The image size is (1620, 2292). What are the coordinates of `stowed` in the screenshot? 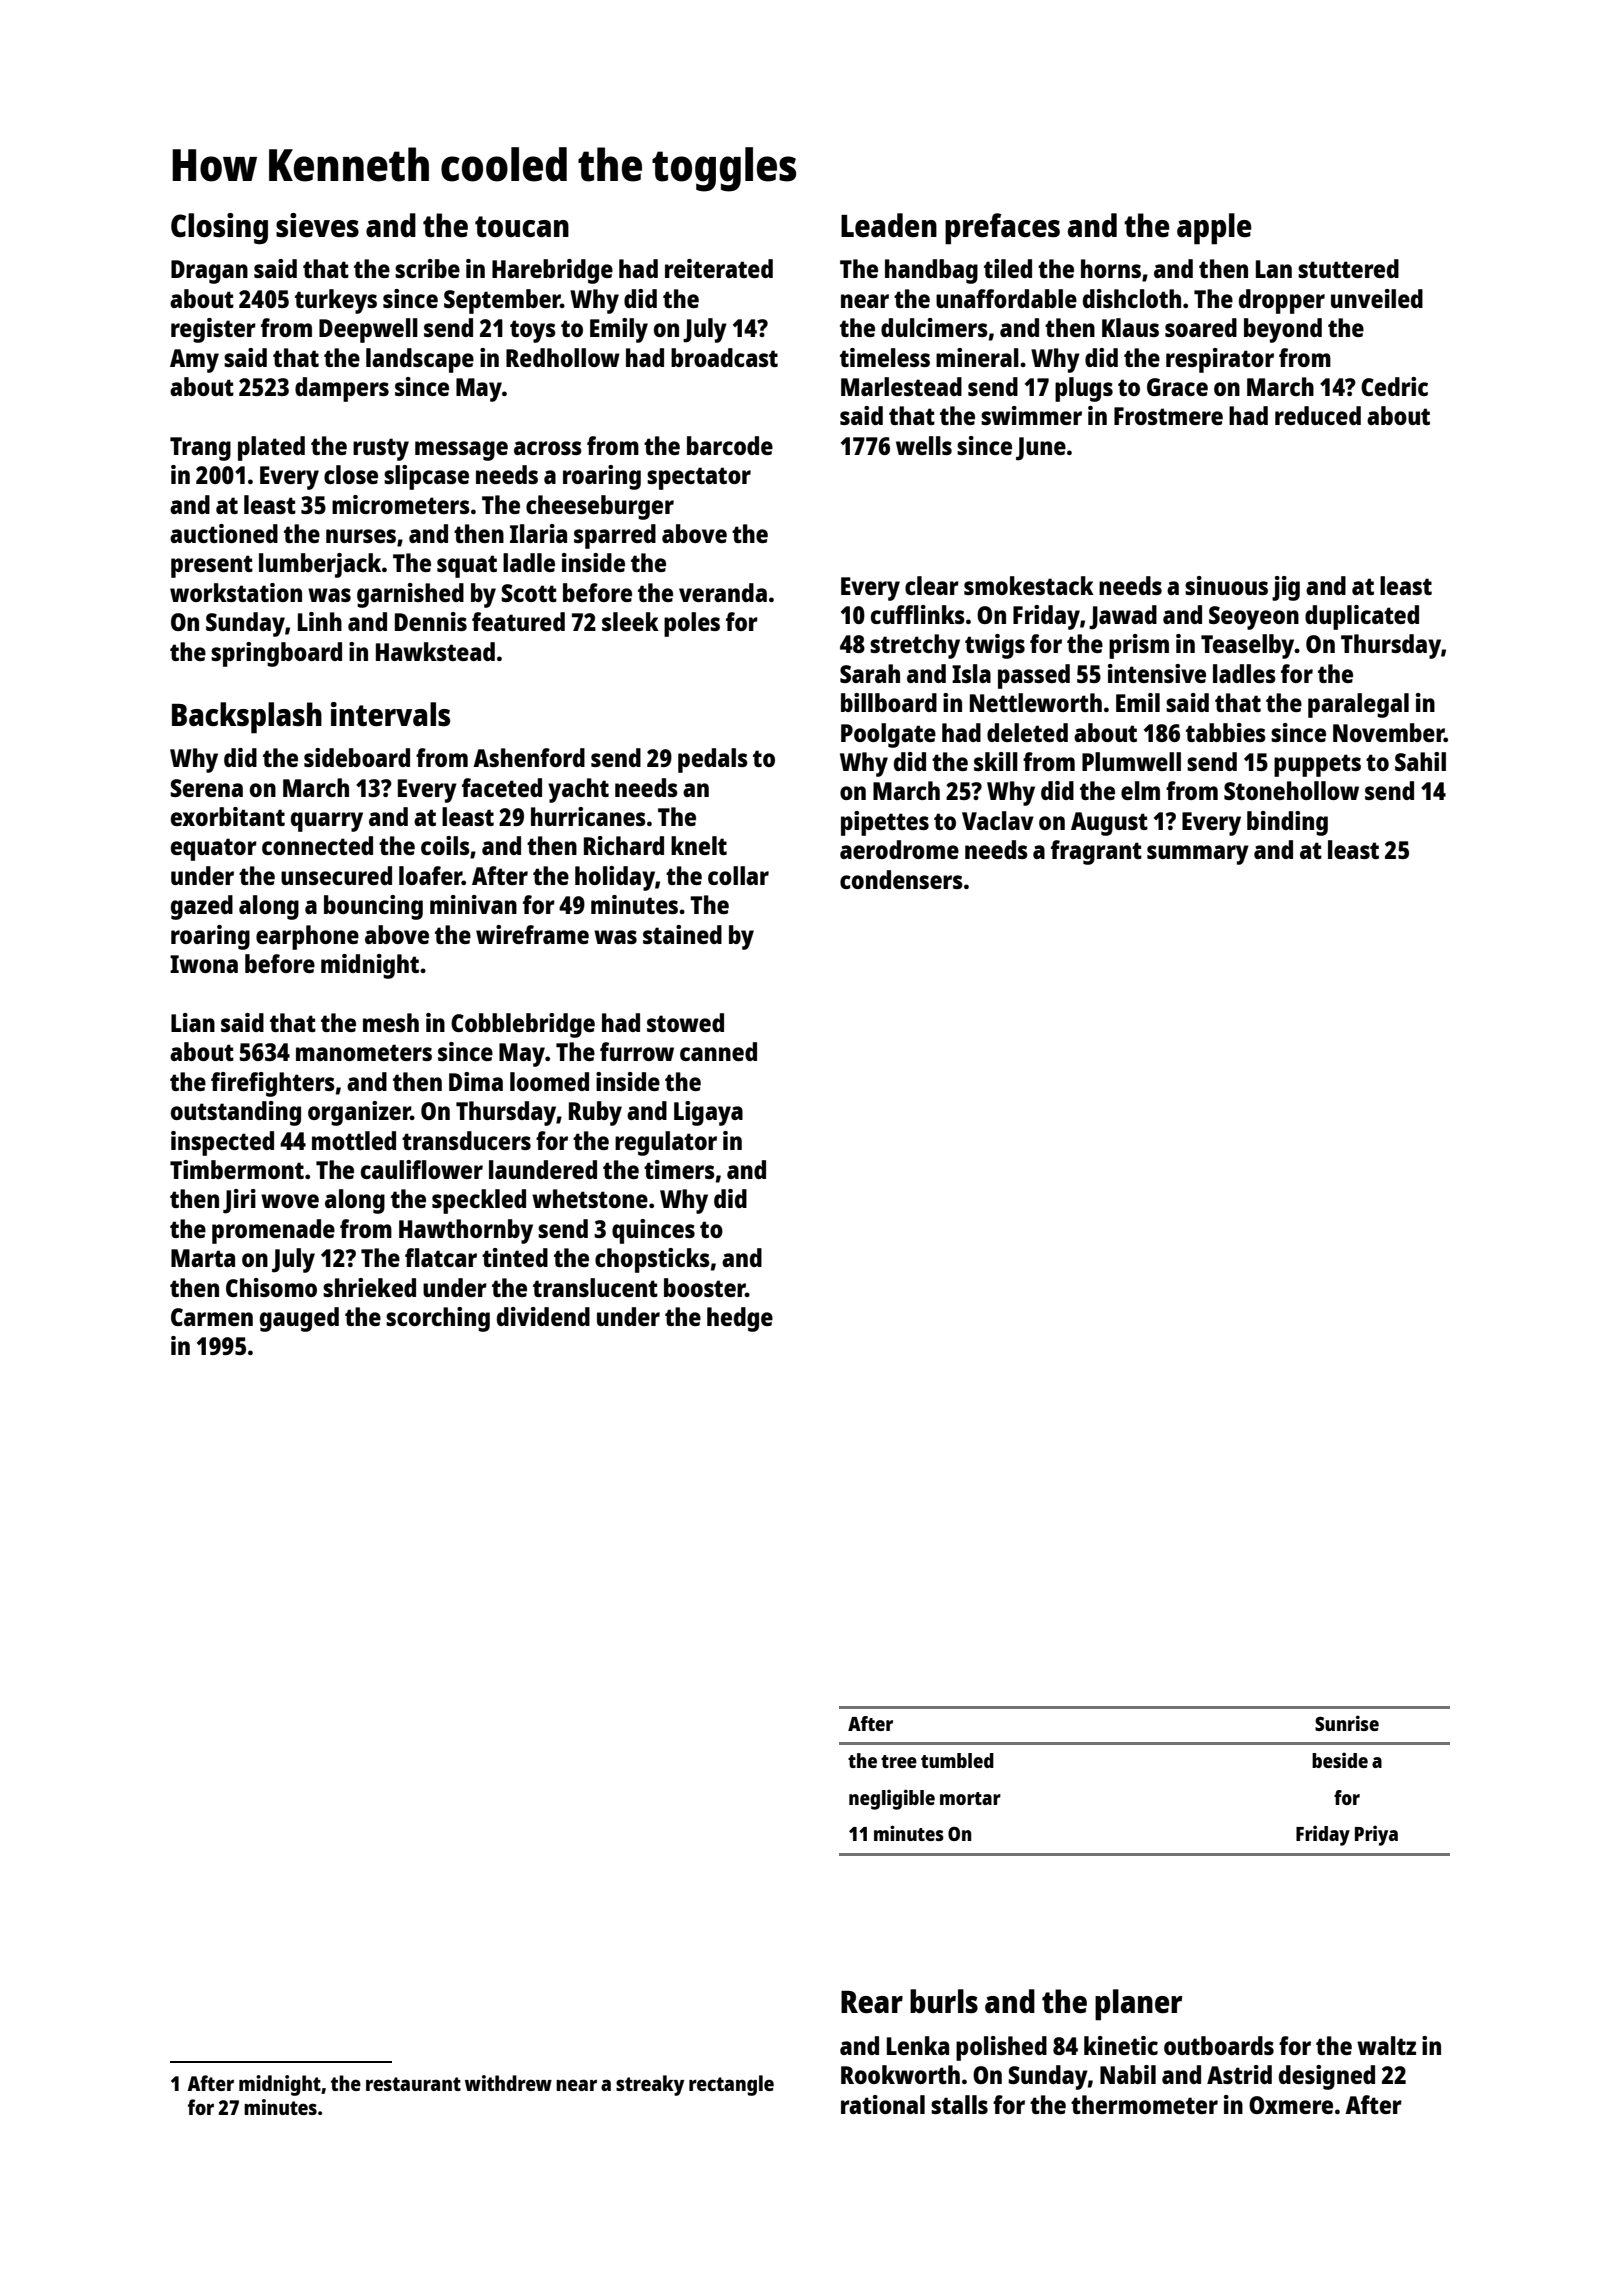 It's located at (685, 1022).
